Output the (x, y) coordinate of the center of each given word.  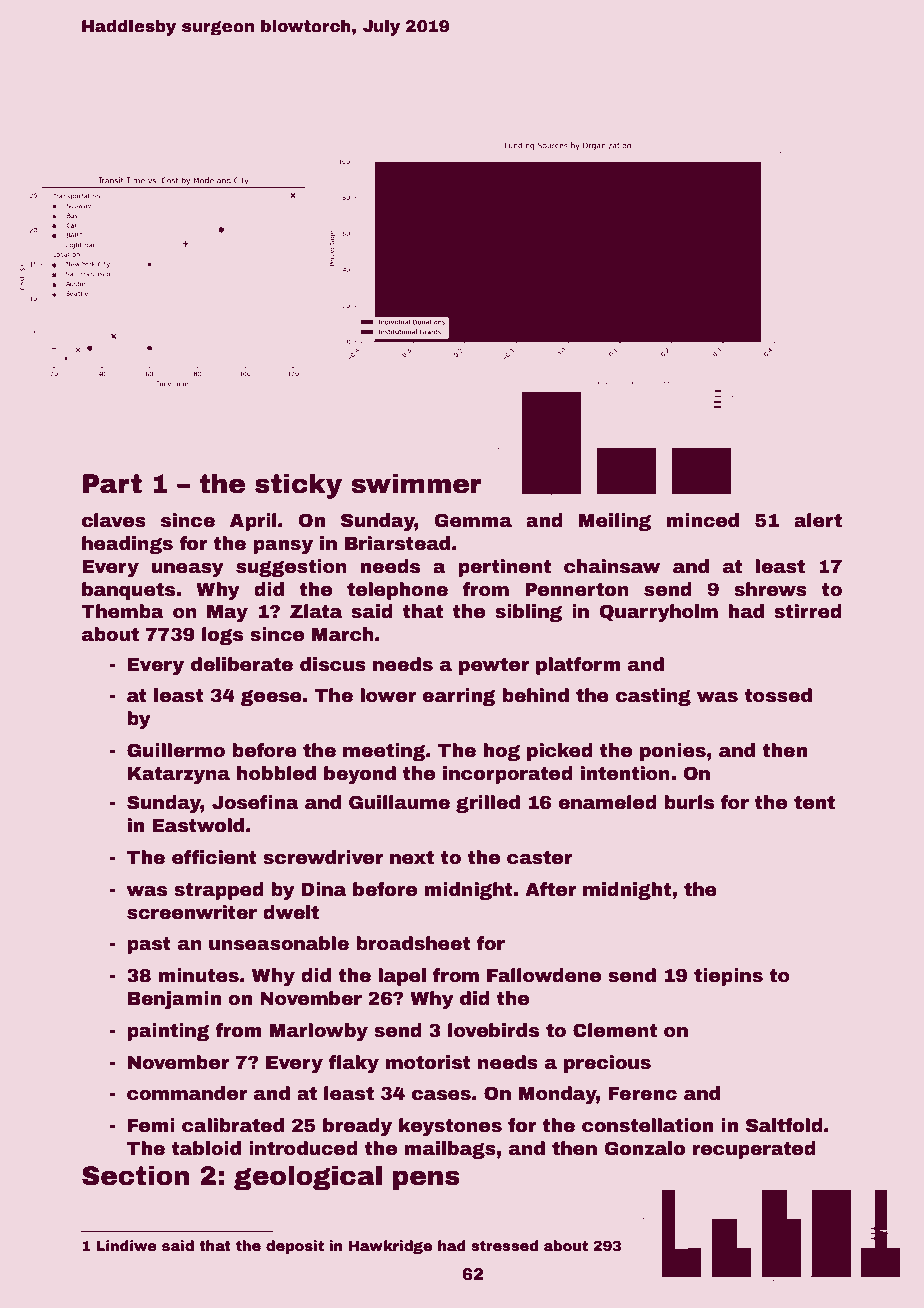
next (412, 858)
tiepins (728, 977)
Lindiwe (126, 1245)
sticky (298, 486)
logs (222, 636)
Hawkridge (390, 1247)
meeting (384, 752)
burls (689, 802)
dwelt (291, 912)
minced (702, 520)
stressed (504, 1245)
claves (114, 520)
